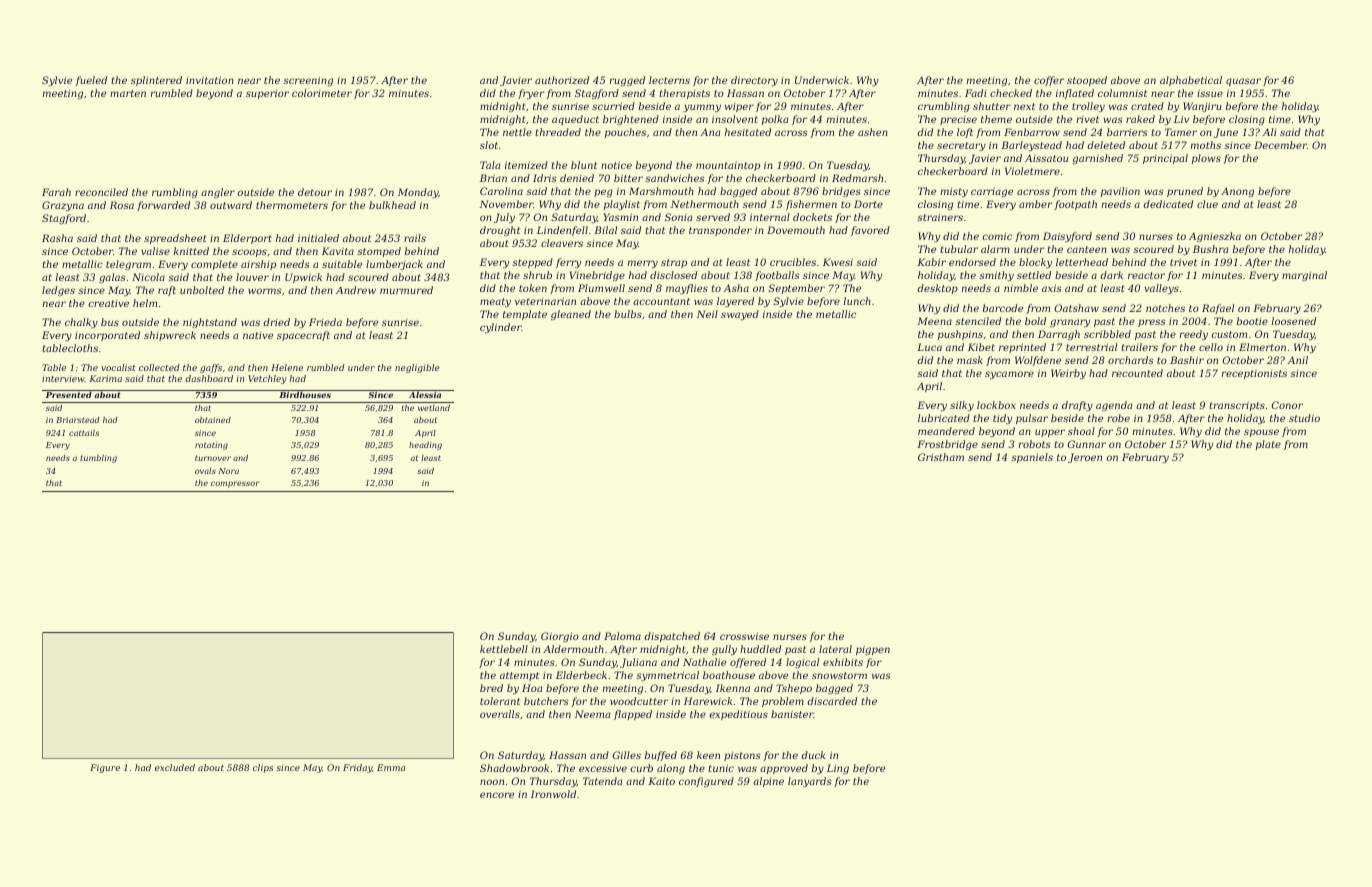  I want to click on pigpen, so click(873, 650).
